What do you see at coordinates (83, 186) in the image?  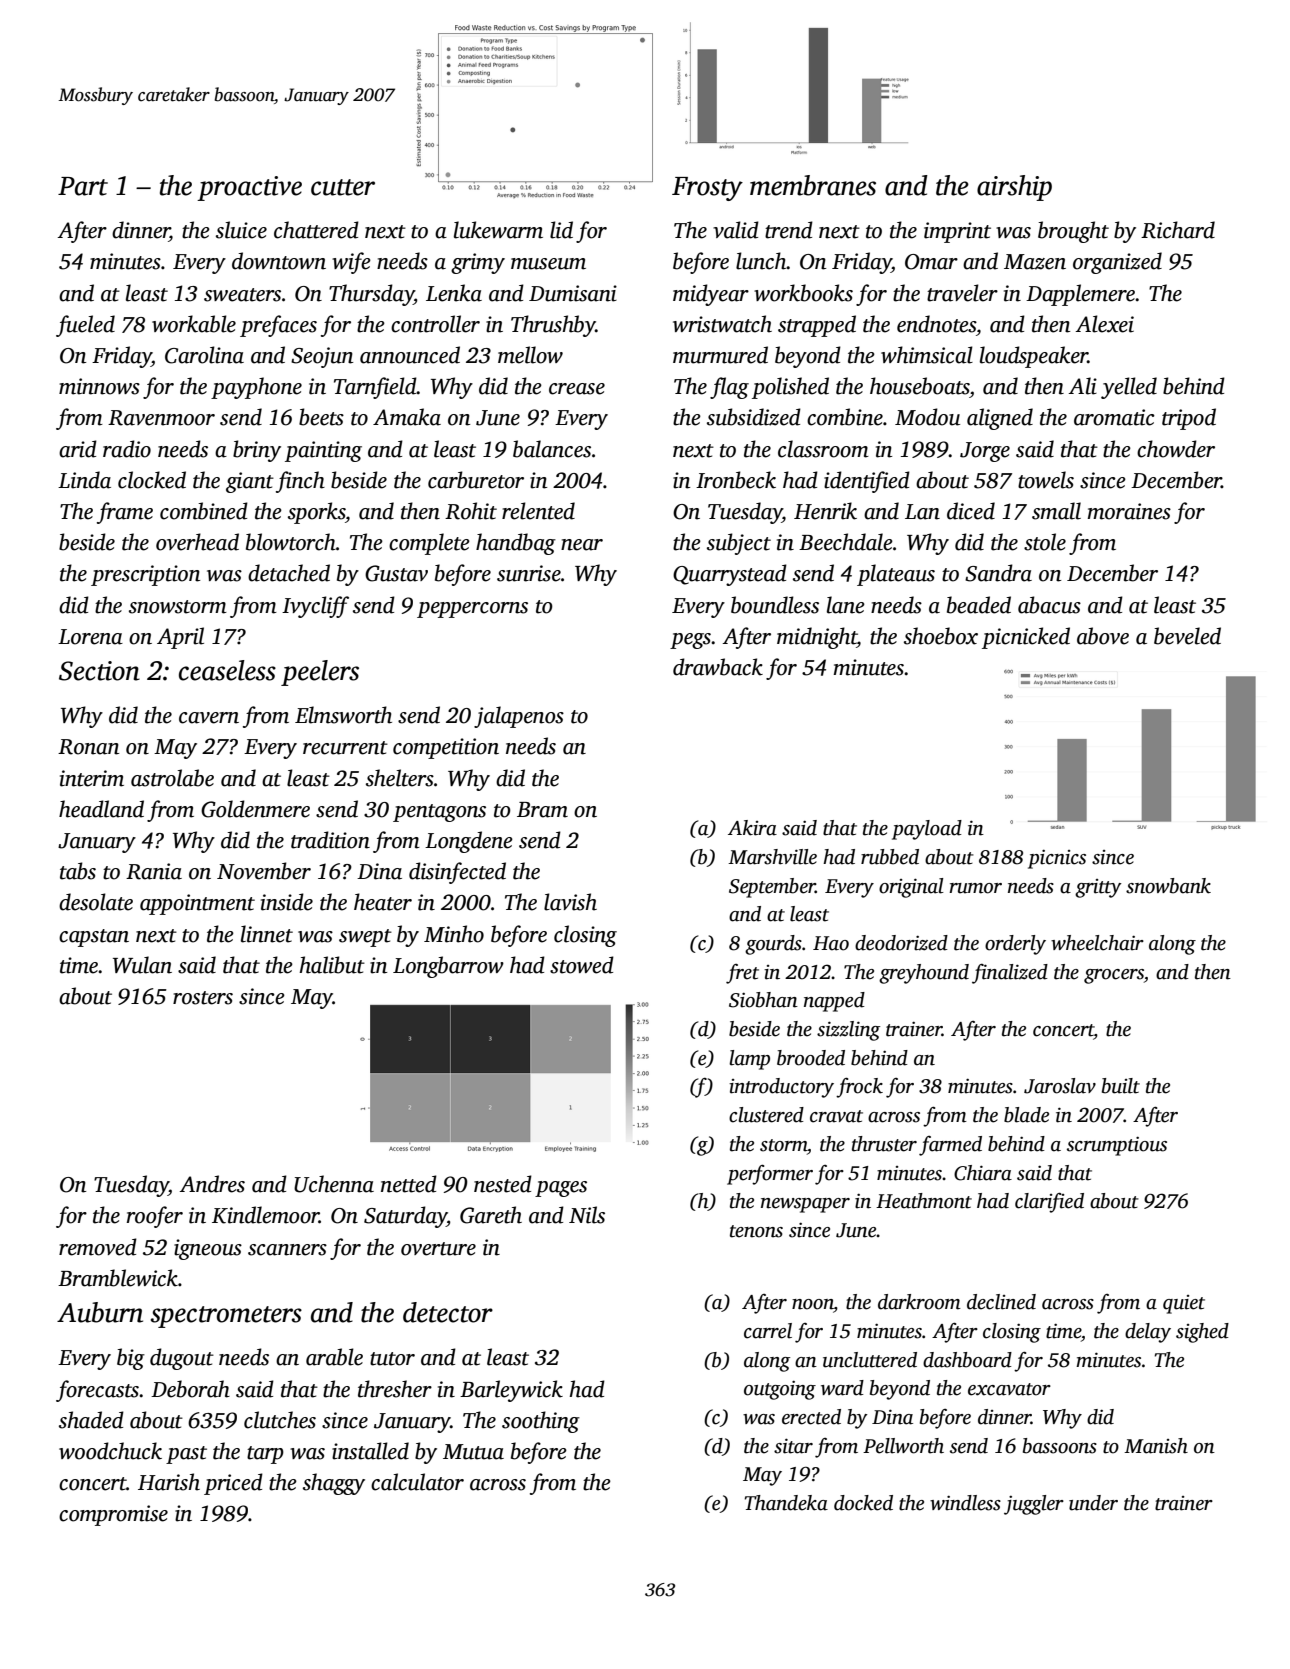 I see `Part` at bounding box center [83, 186].
